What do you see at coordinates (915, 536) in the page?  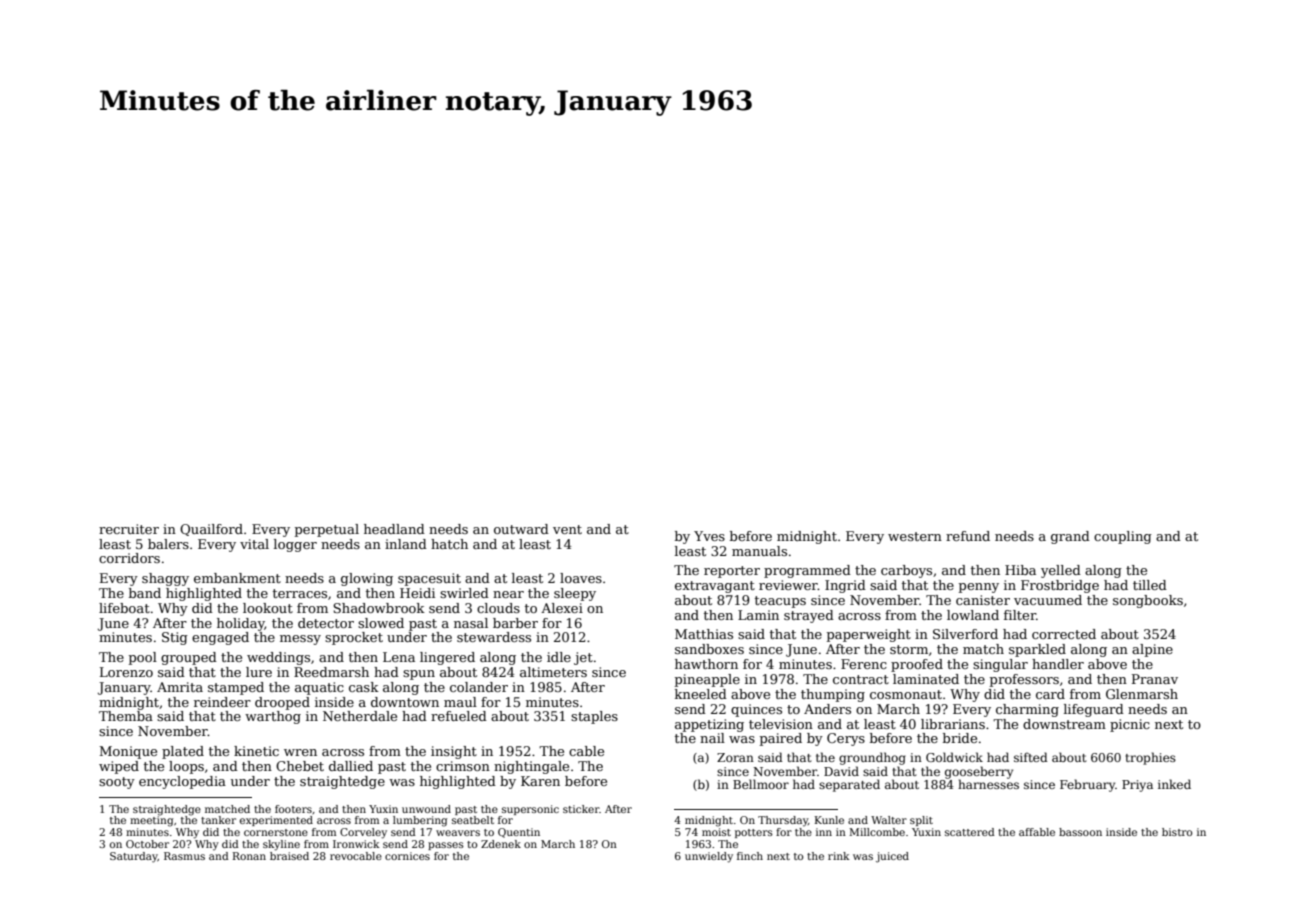 I see `western` at bounding box center [915, 536].
